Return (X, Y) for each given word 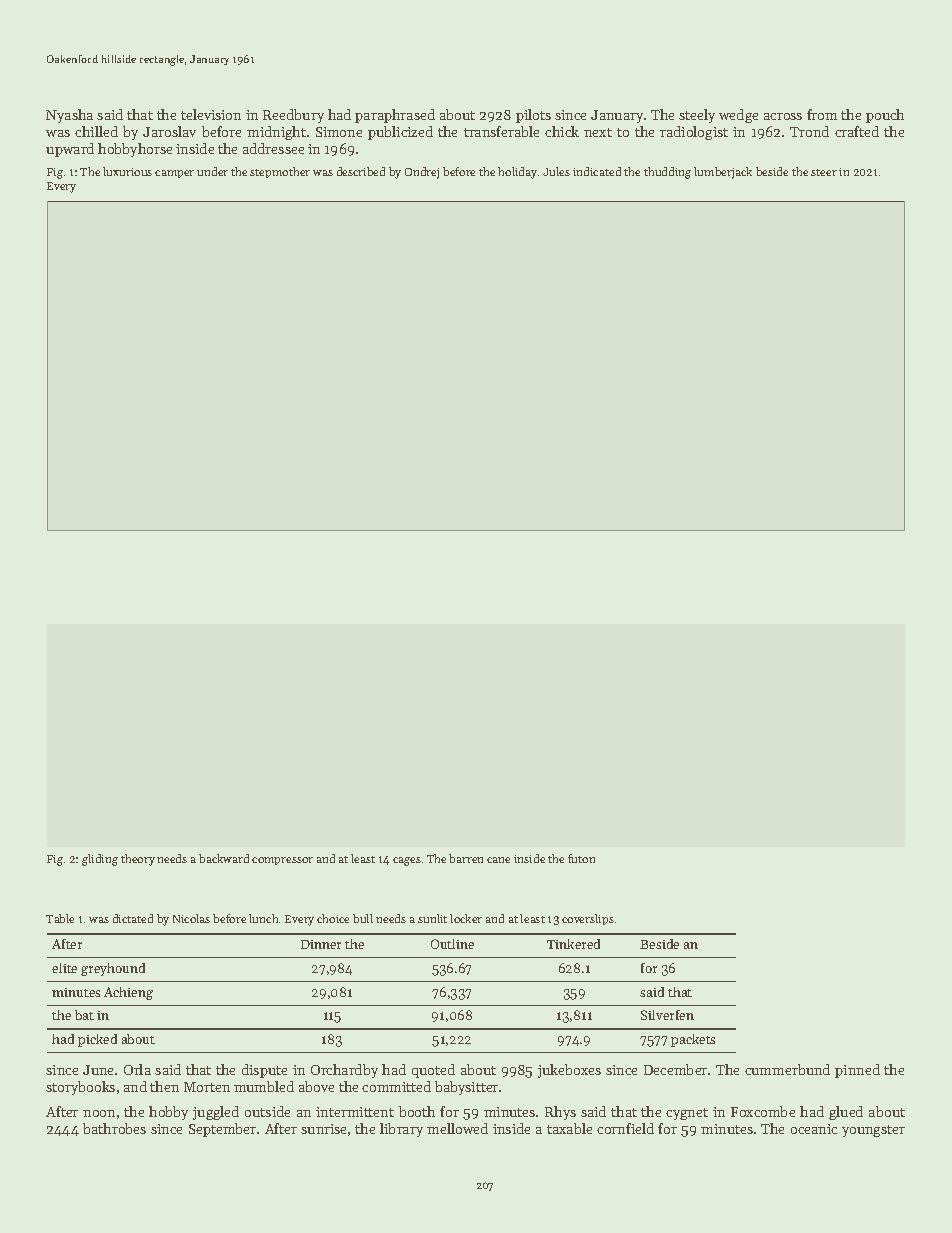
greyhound (113, 969)
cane (498, 860)
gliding (100, 860)
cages (407, 861)
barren (466, 858)
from (822, 114)
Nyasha (69, 116)
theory (138, 860)
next (598, 132)
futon (581, 858)
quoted (433, 1071)
